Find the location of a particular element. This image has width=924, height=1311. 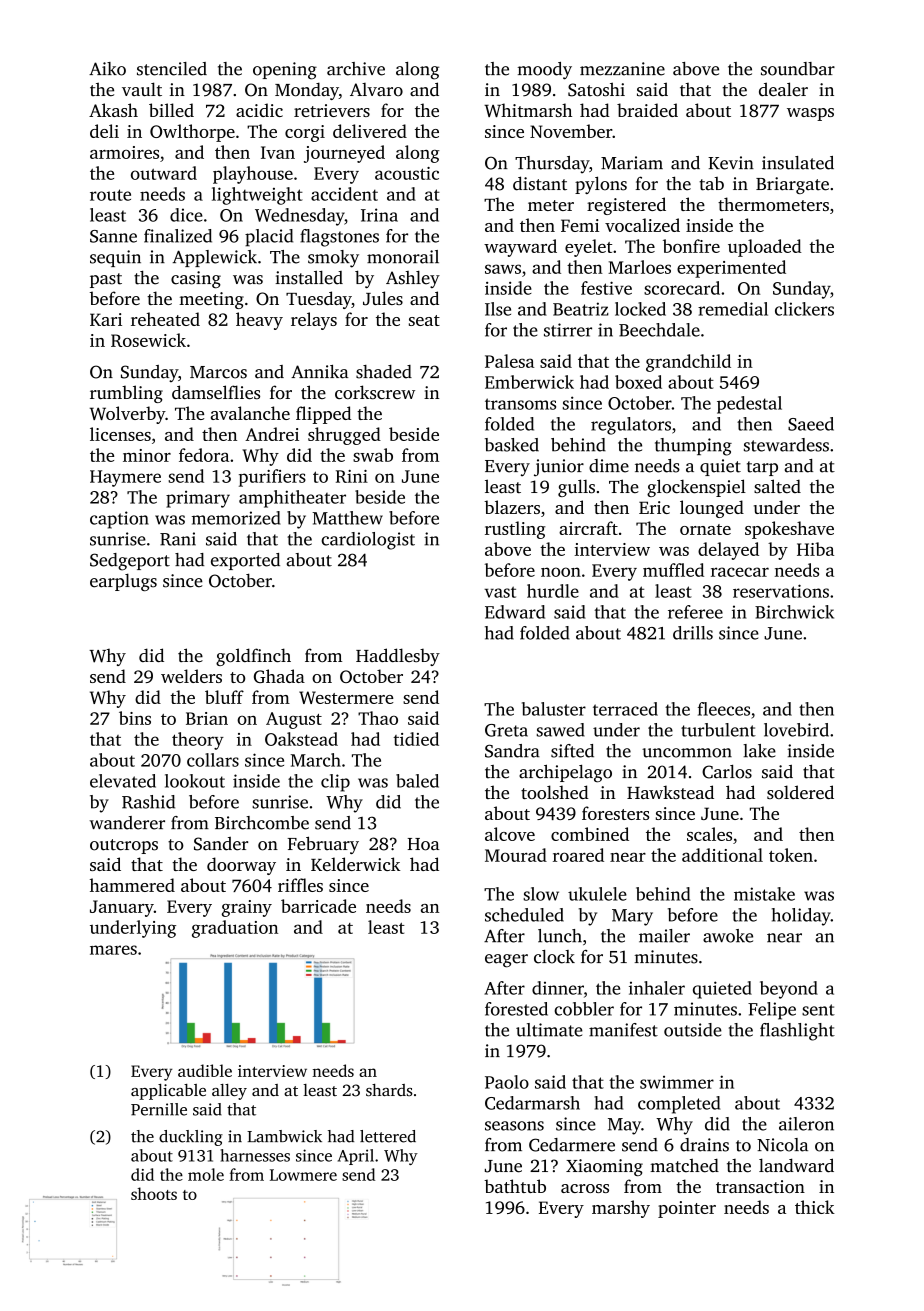

stenciled is located at coordinates (172, 69).
